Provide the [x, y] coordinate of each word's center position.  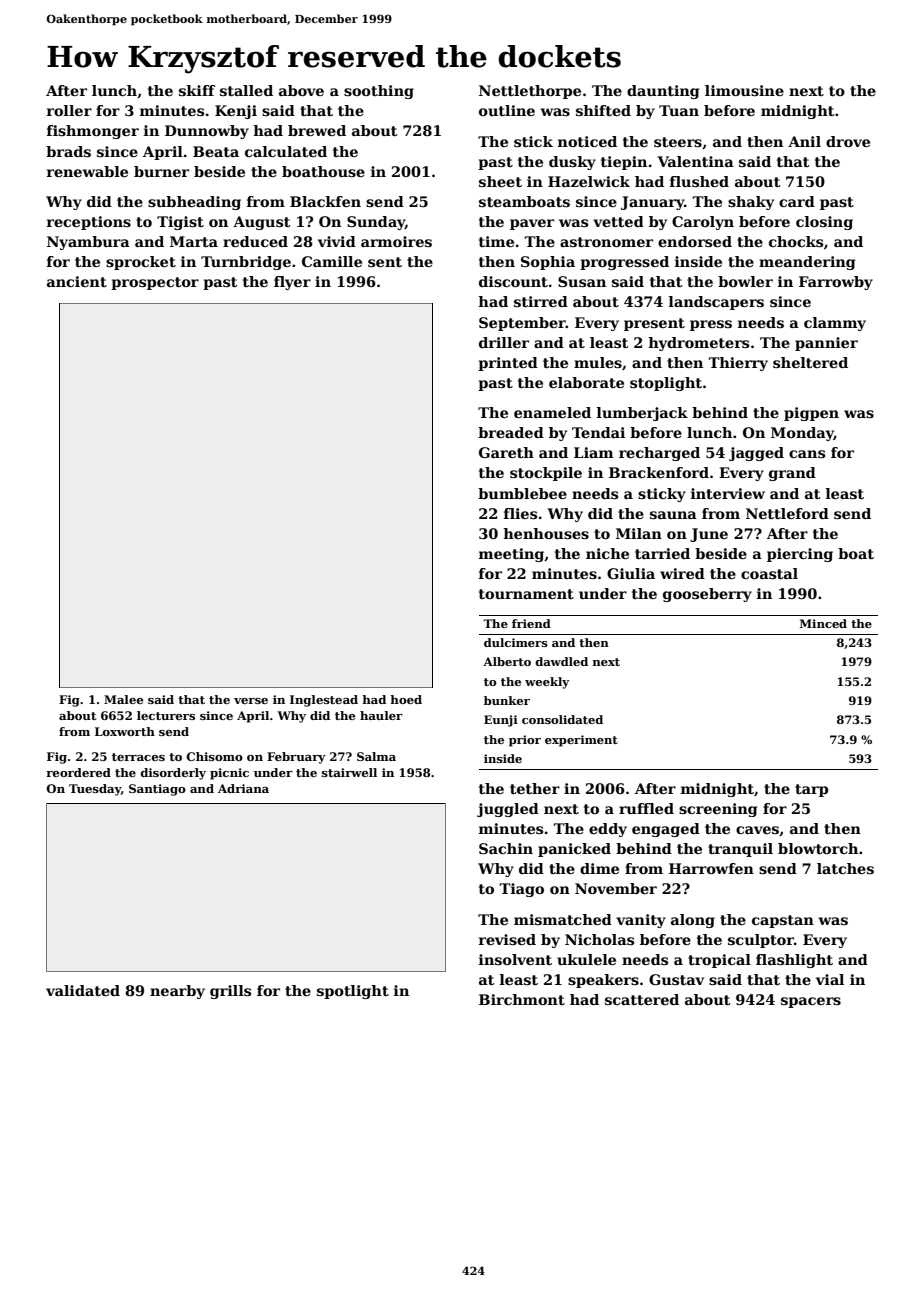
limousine [744, 90]
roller [69, 110]
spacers [811, 1002]
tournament [526, 594]
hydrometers [698, 344]
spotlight [353, 992]
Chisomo [214, 756]
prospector [155, 283]
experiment [581, 741]
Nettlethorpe [530, 92]
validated [83, 990]
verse [251, 701]
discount [513, 281]
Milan [639, 533]
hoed [406, 699]
